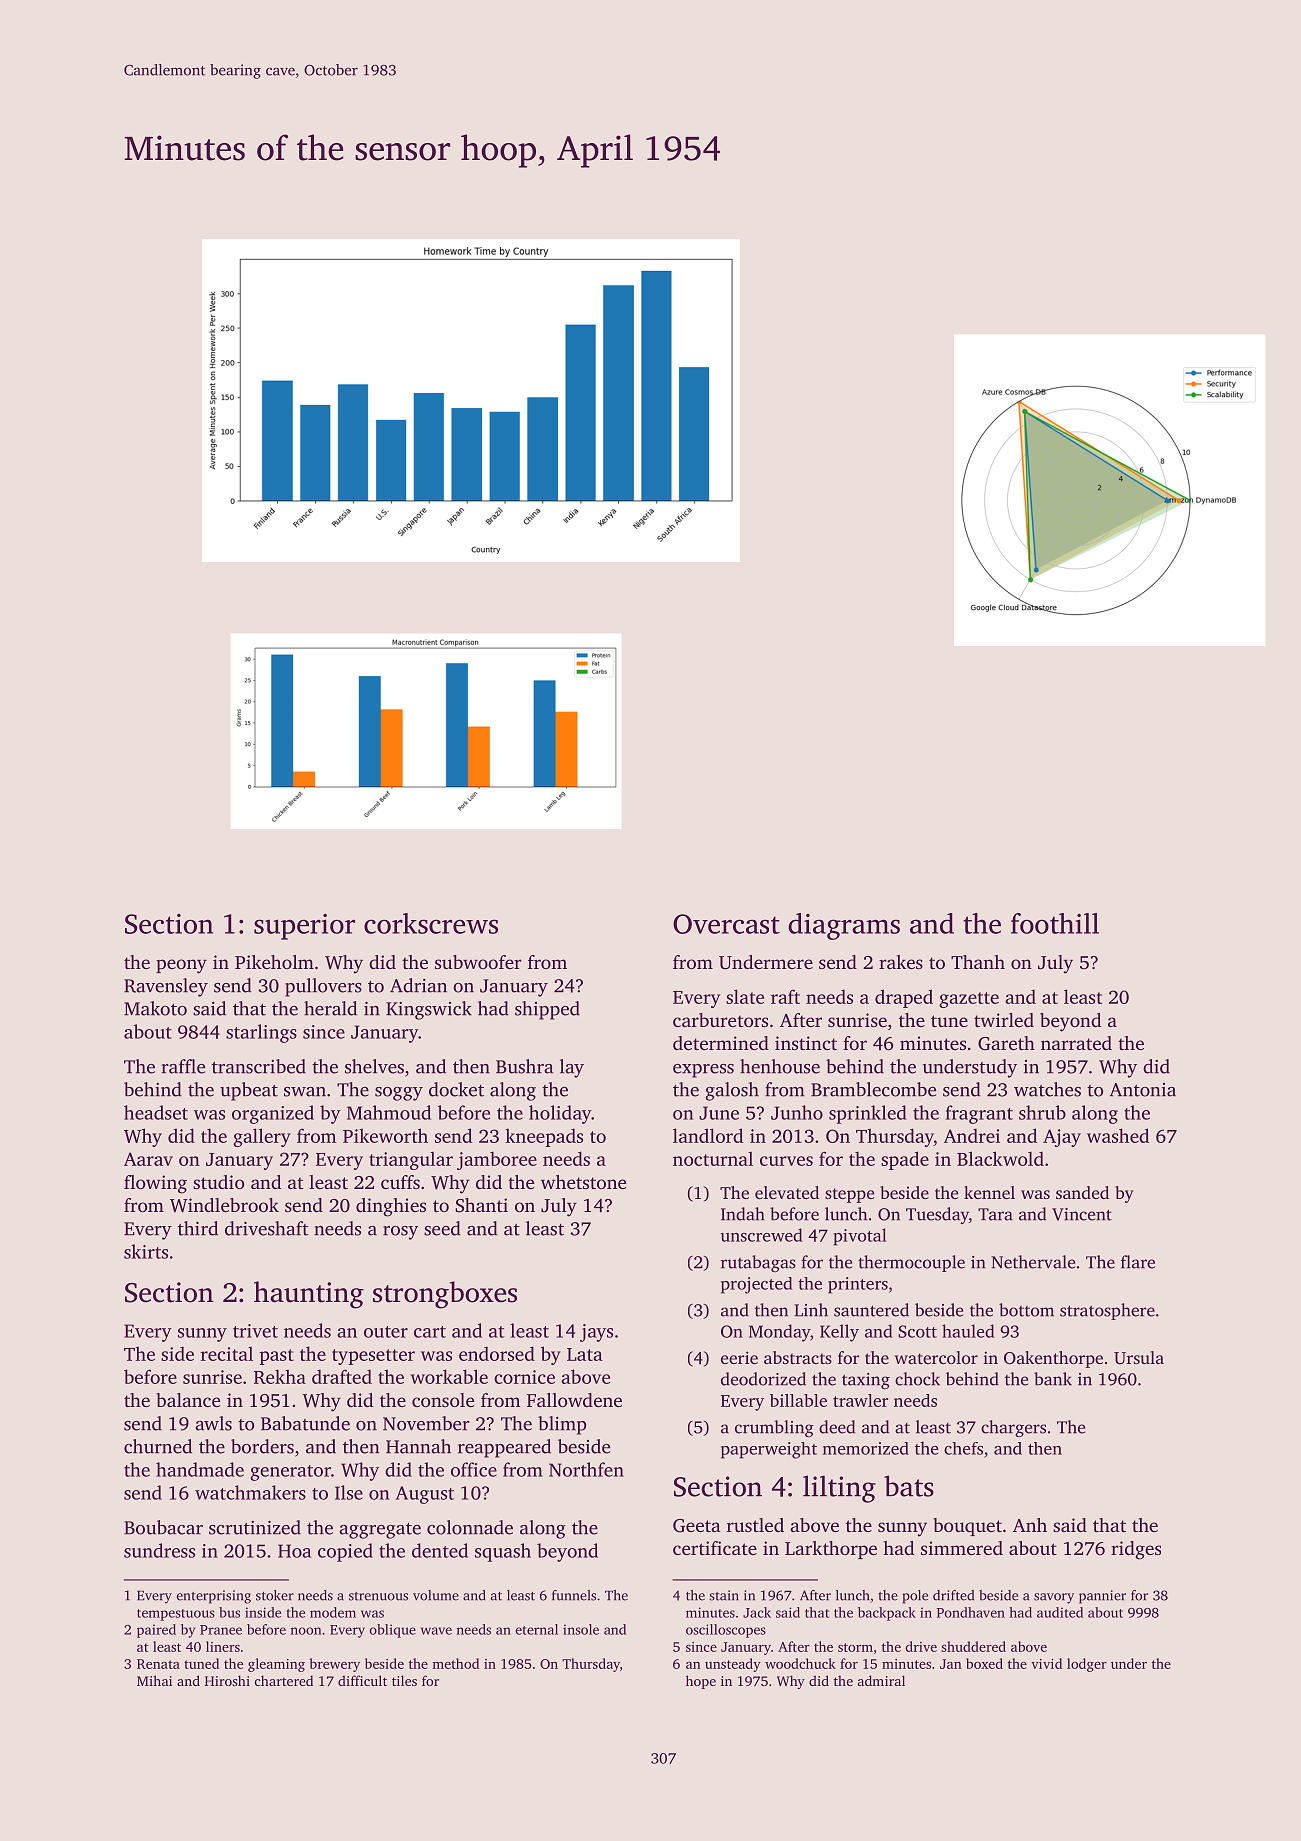 The image size is (1301, 1841). I want to click on lodger, so click(1087, 1665).
